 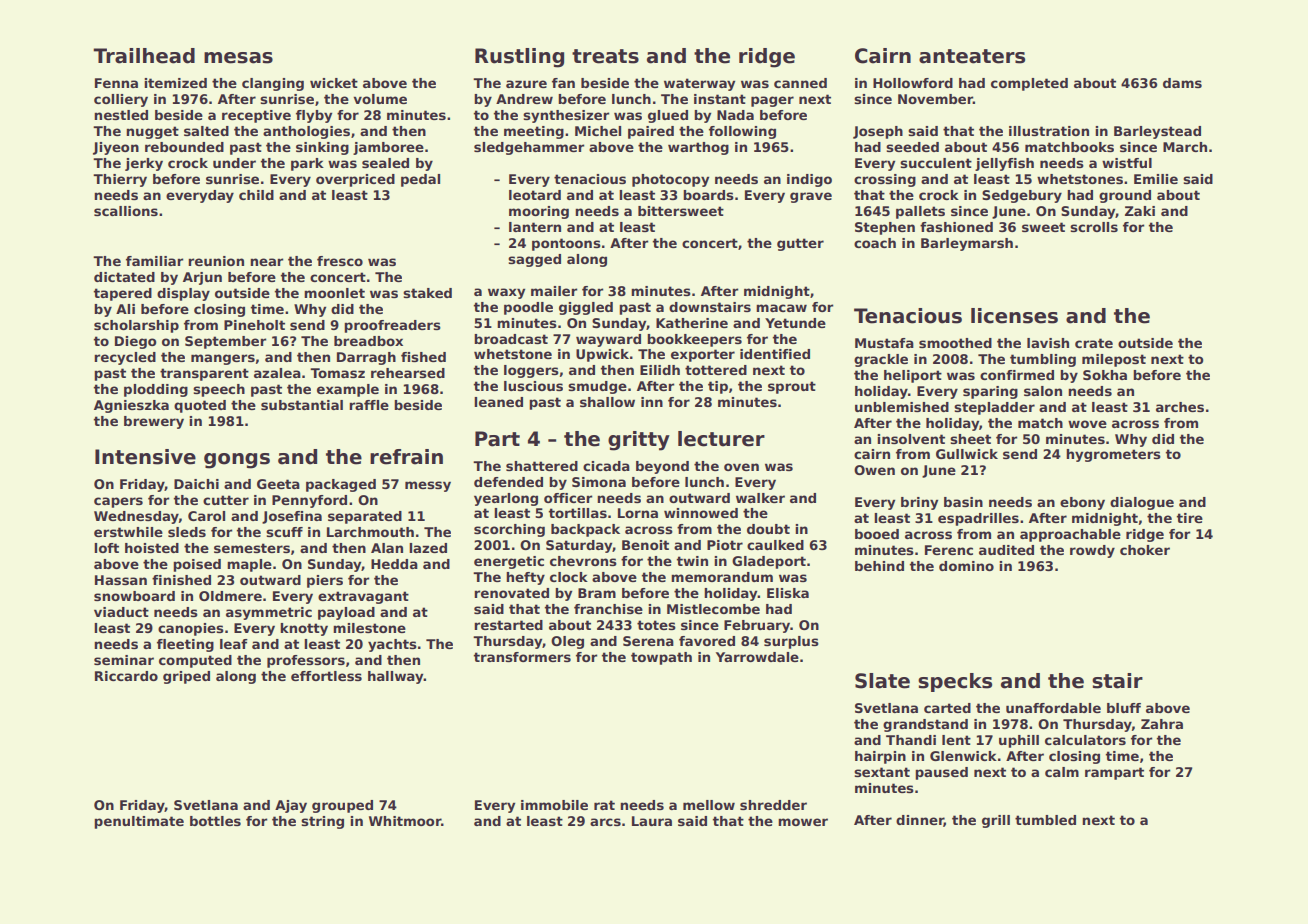 What do you see at coordinates (563, 83) in the screenshot?
I see `fan` at bounding box center [563, 83].
